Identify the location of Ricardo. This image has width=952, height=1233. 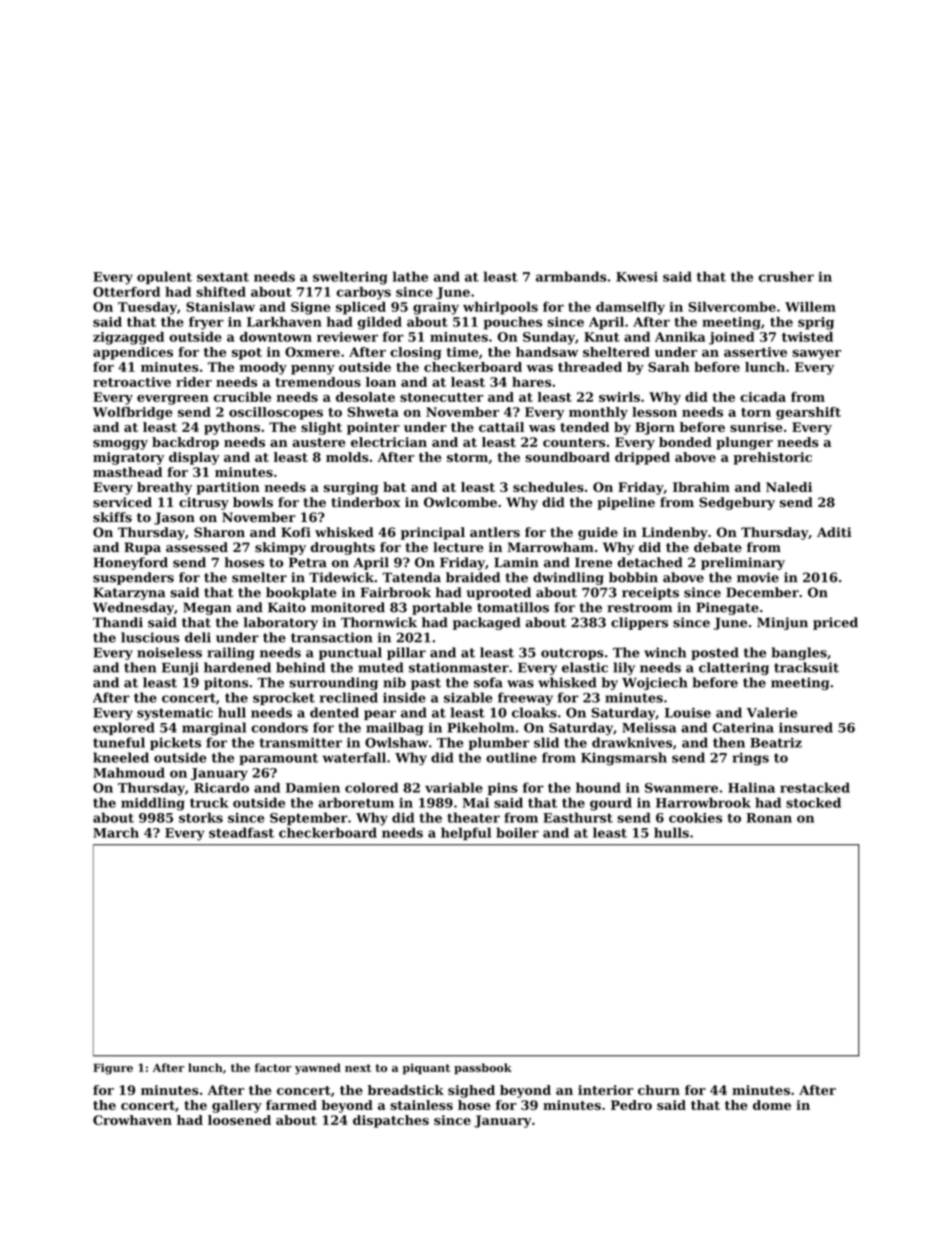
(221, 787).
